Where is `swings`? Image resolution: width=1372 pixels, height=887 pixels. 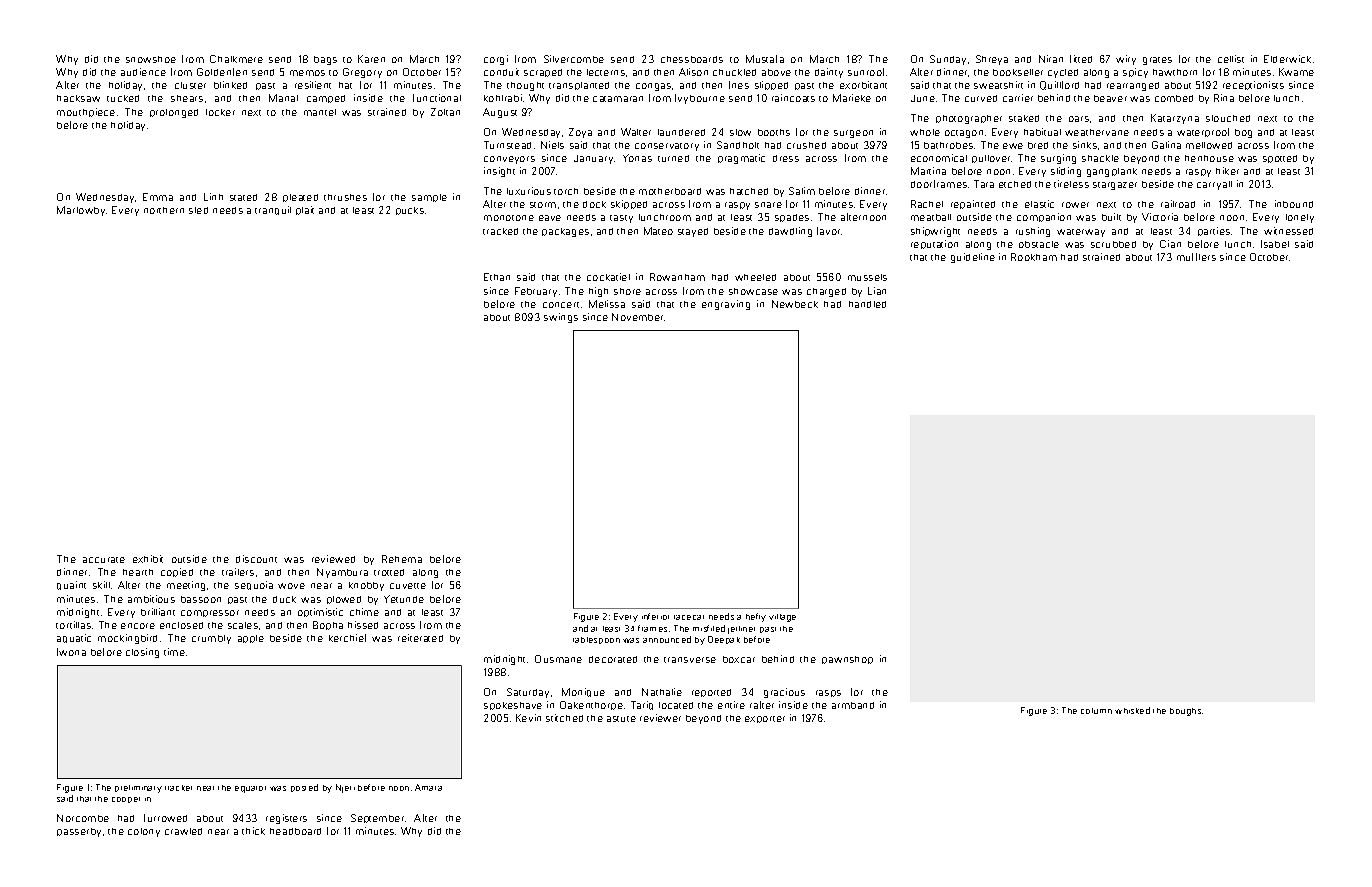
swings is located at coordinates (561, 318).
